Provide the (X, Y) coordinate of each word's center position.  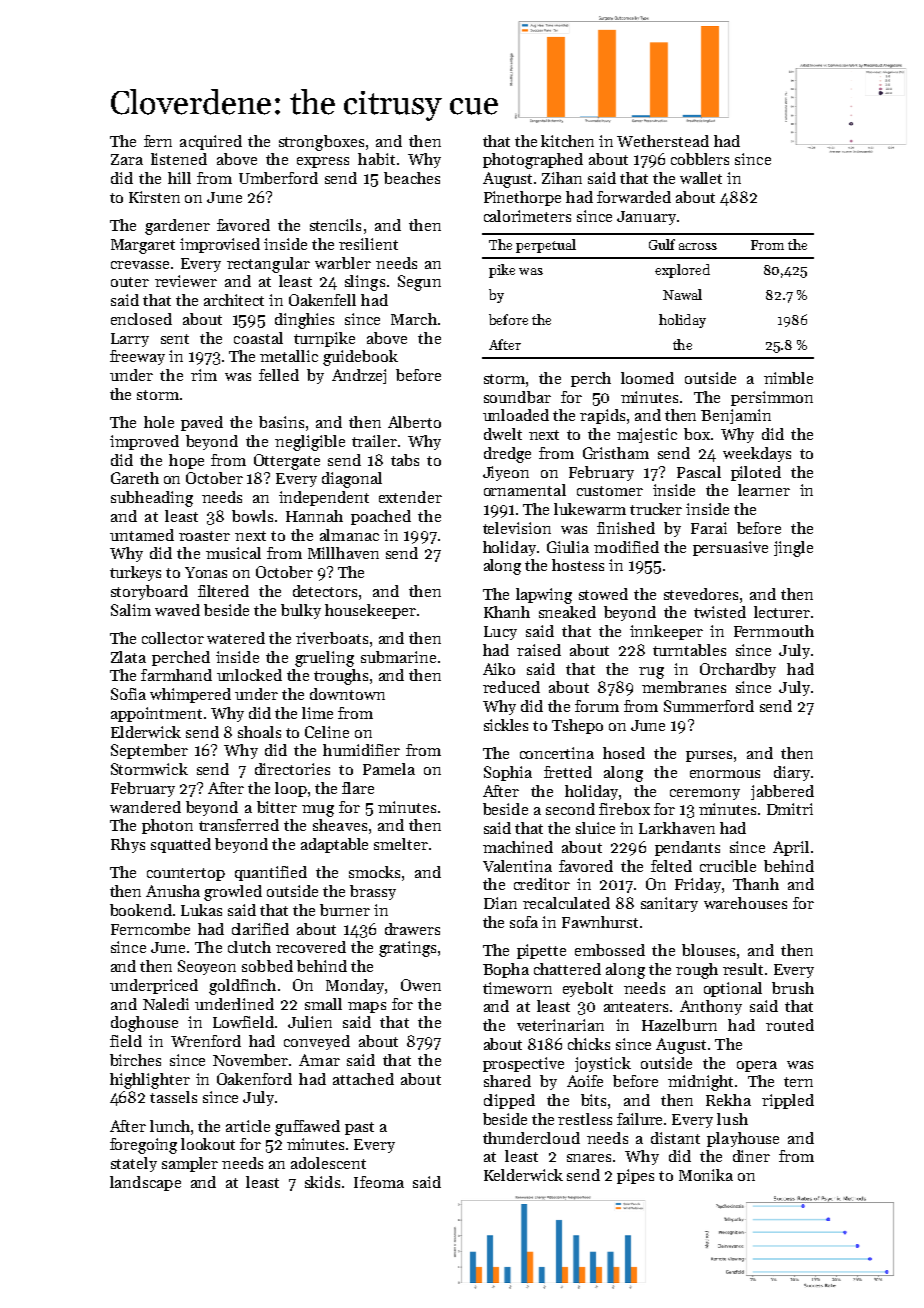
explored (682, 271)
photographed (533, 161)
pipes (635, 1176)
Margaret (143, 246)
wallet (701, 178)
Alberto (414, 422)
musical (233, 553)
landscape (145, 1183)
